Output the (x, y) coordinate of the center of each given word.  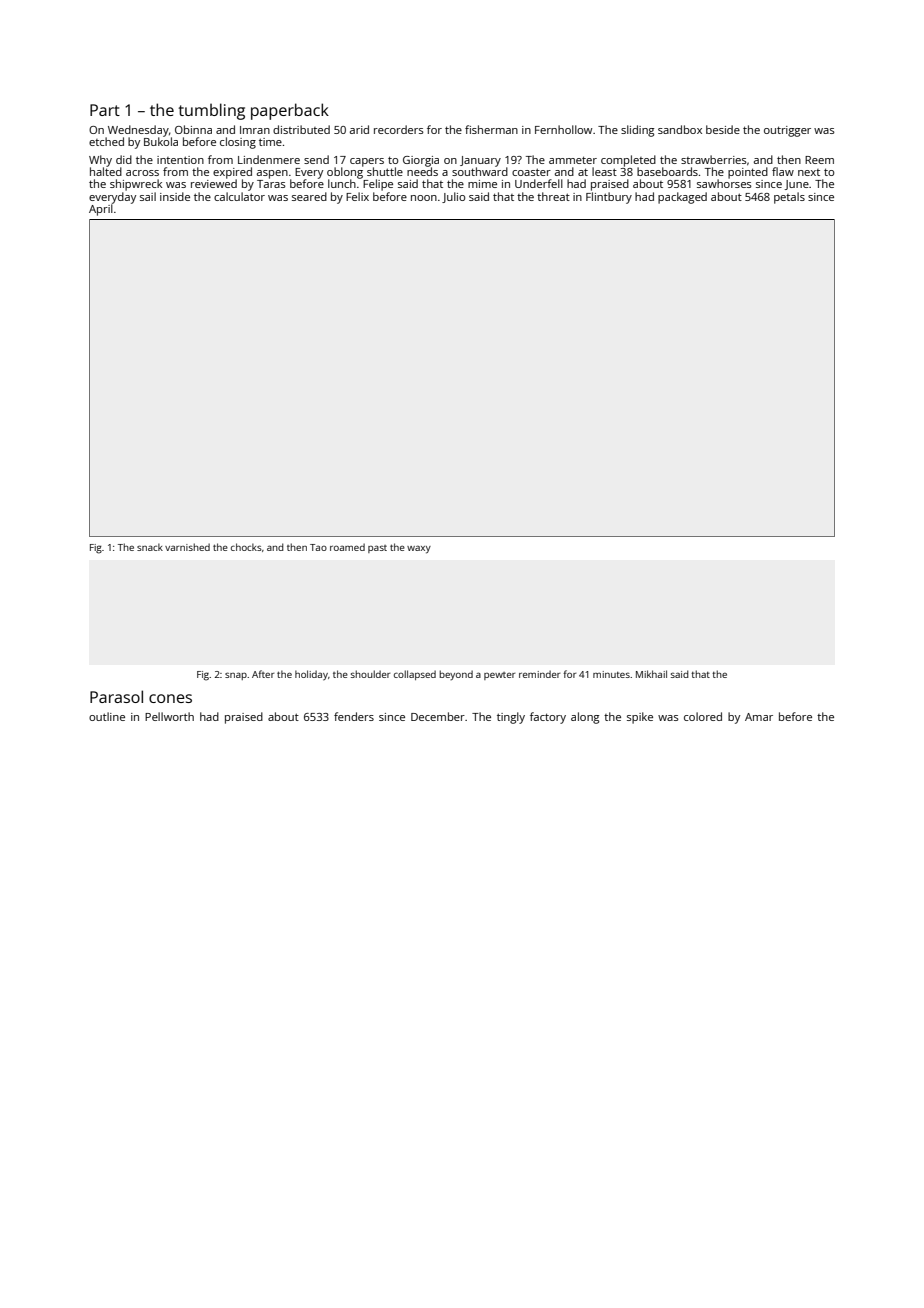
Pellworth (169, 716)
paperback (290, 111)
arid (359, 129)
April (101, 210)
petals (789, 198)
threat (553, 196)
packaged (682, 198)
